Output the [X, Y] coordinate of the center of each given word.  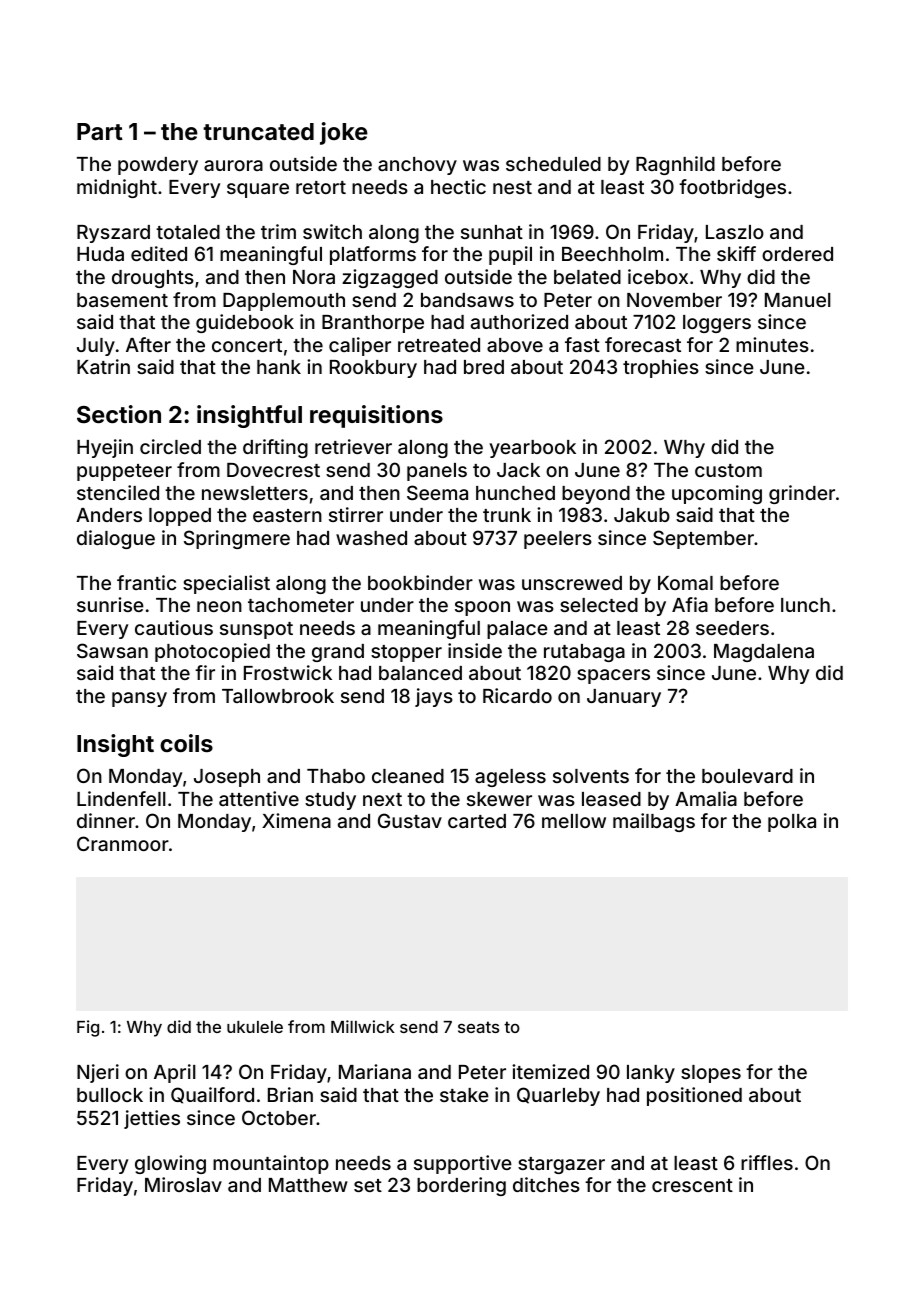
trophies [661, 368]
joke [344, 133]
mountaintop [271, 1164]
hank [279, 367]
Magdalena [764, 653]
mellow [574, 821]
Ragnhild [675, 165]
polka [792, 823]
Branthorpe [373, 324]
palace [517, 630]
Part [100, 131]
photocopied [212, 652]
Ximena [296, 820]
